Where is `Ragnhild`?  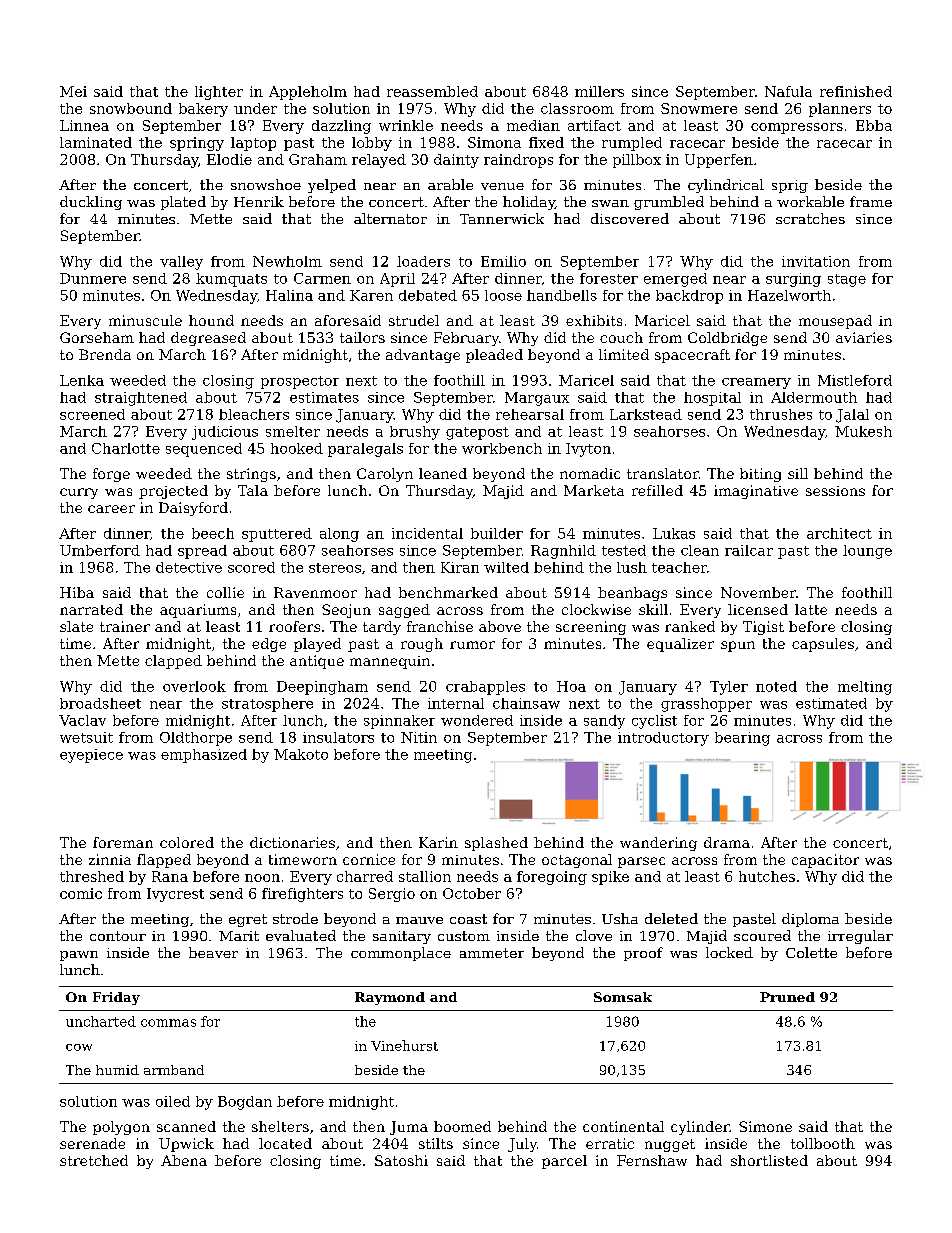 Ragnhild is located at coordinates (563, 552).
